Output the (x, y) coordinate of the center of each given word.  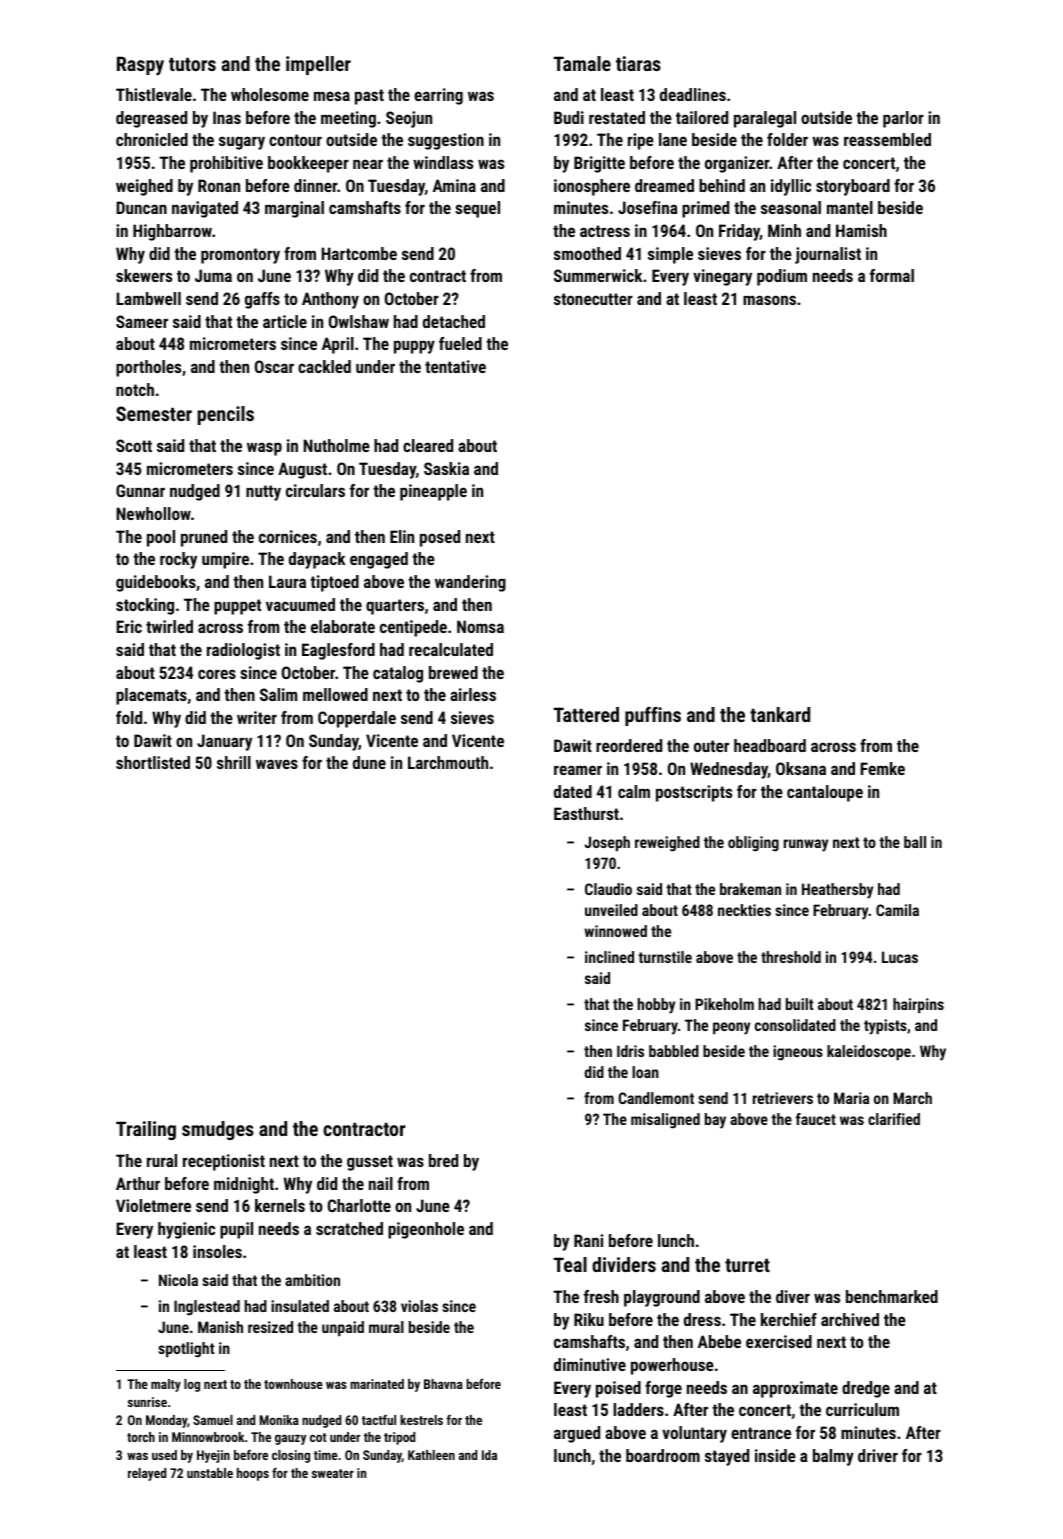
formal (892, 275)
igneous (798, 1053)
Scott (134, 445)
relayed (147, 1474)
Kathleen (431, 1455)
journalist (828, 255)
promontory (240, 256)
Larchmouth (448, 762)
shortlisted (153, 762)
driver (878, 1455)
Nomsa (480, 626)
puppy (414, 347)
